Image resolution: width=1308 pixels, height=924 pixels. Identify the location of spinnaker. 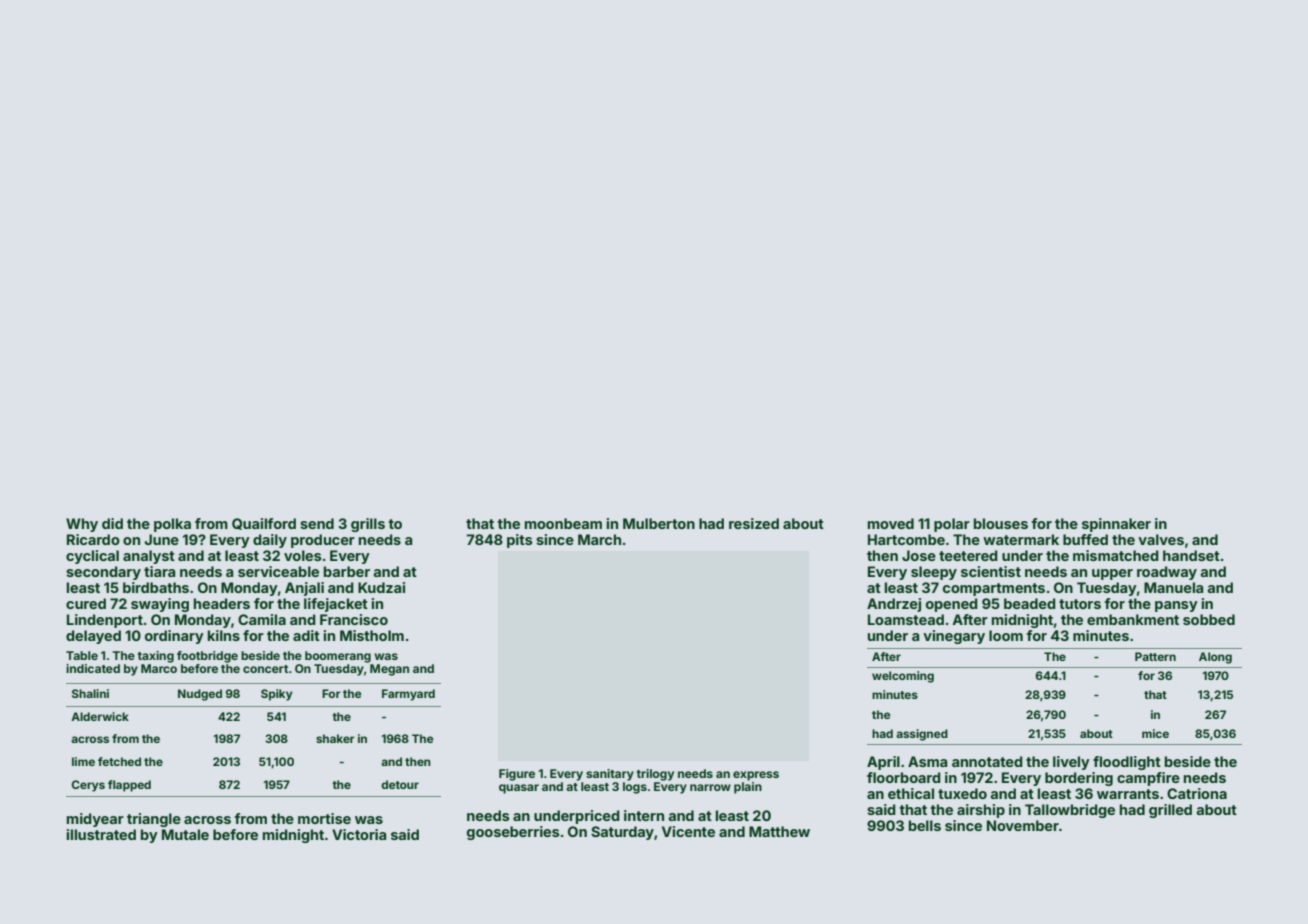
(1116, 525).
